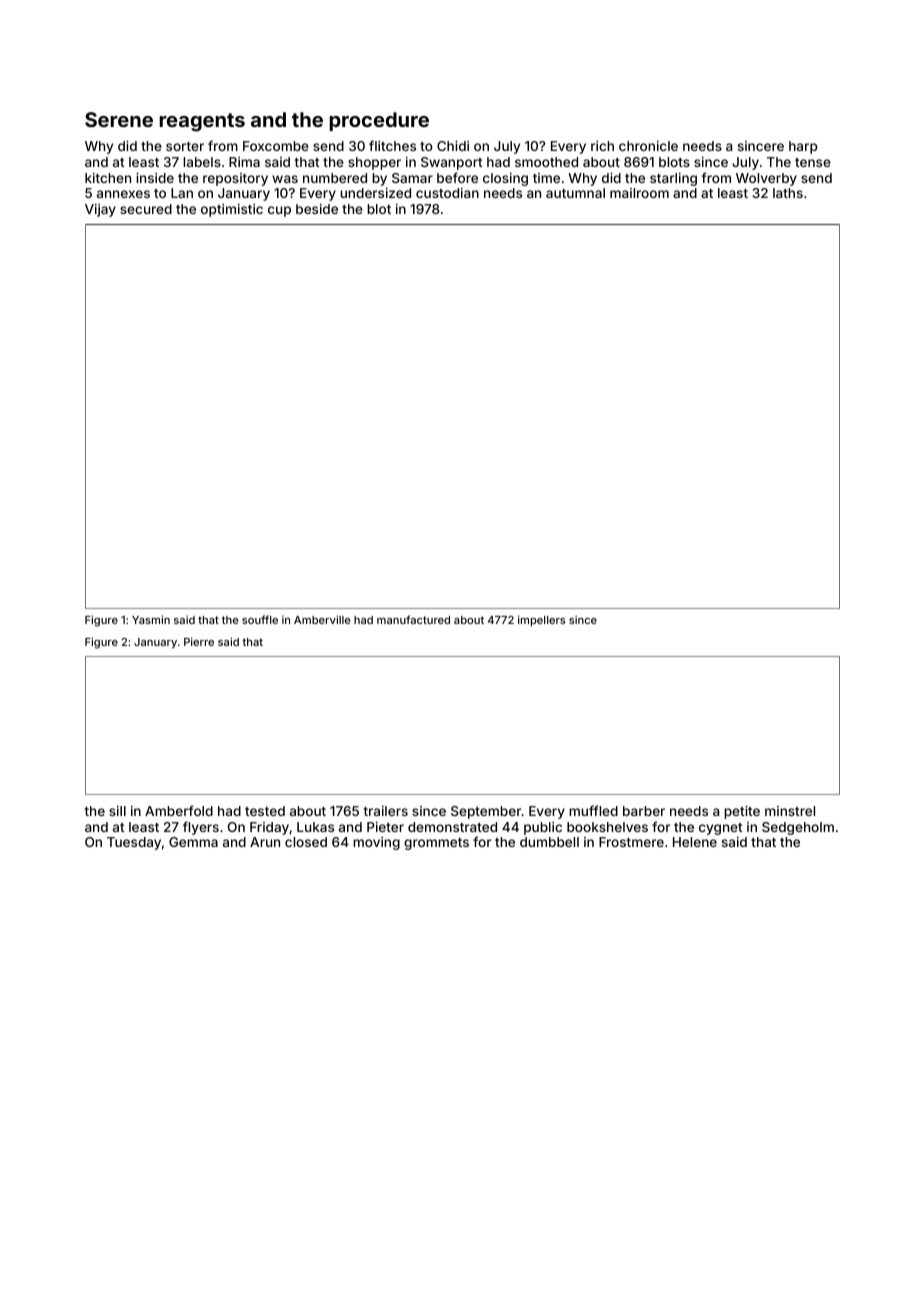  Describe the element at coordinates (541, 621) in the screenshot. I see `impellers` at that location.
